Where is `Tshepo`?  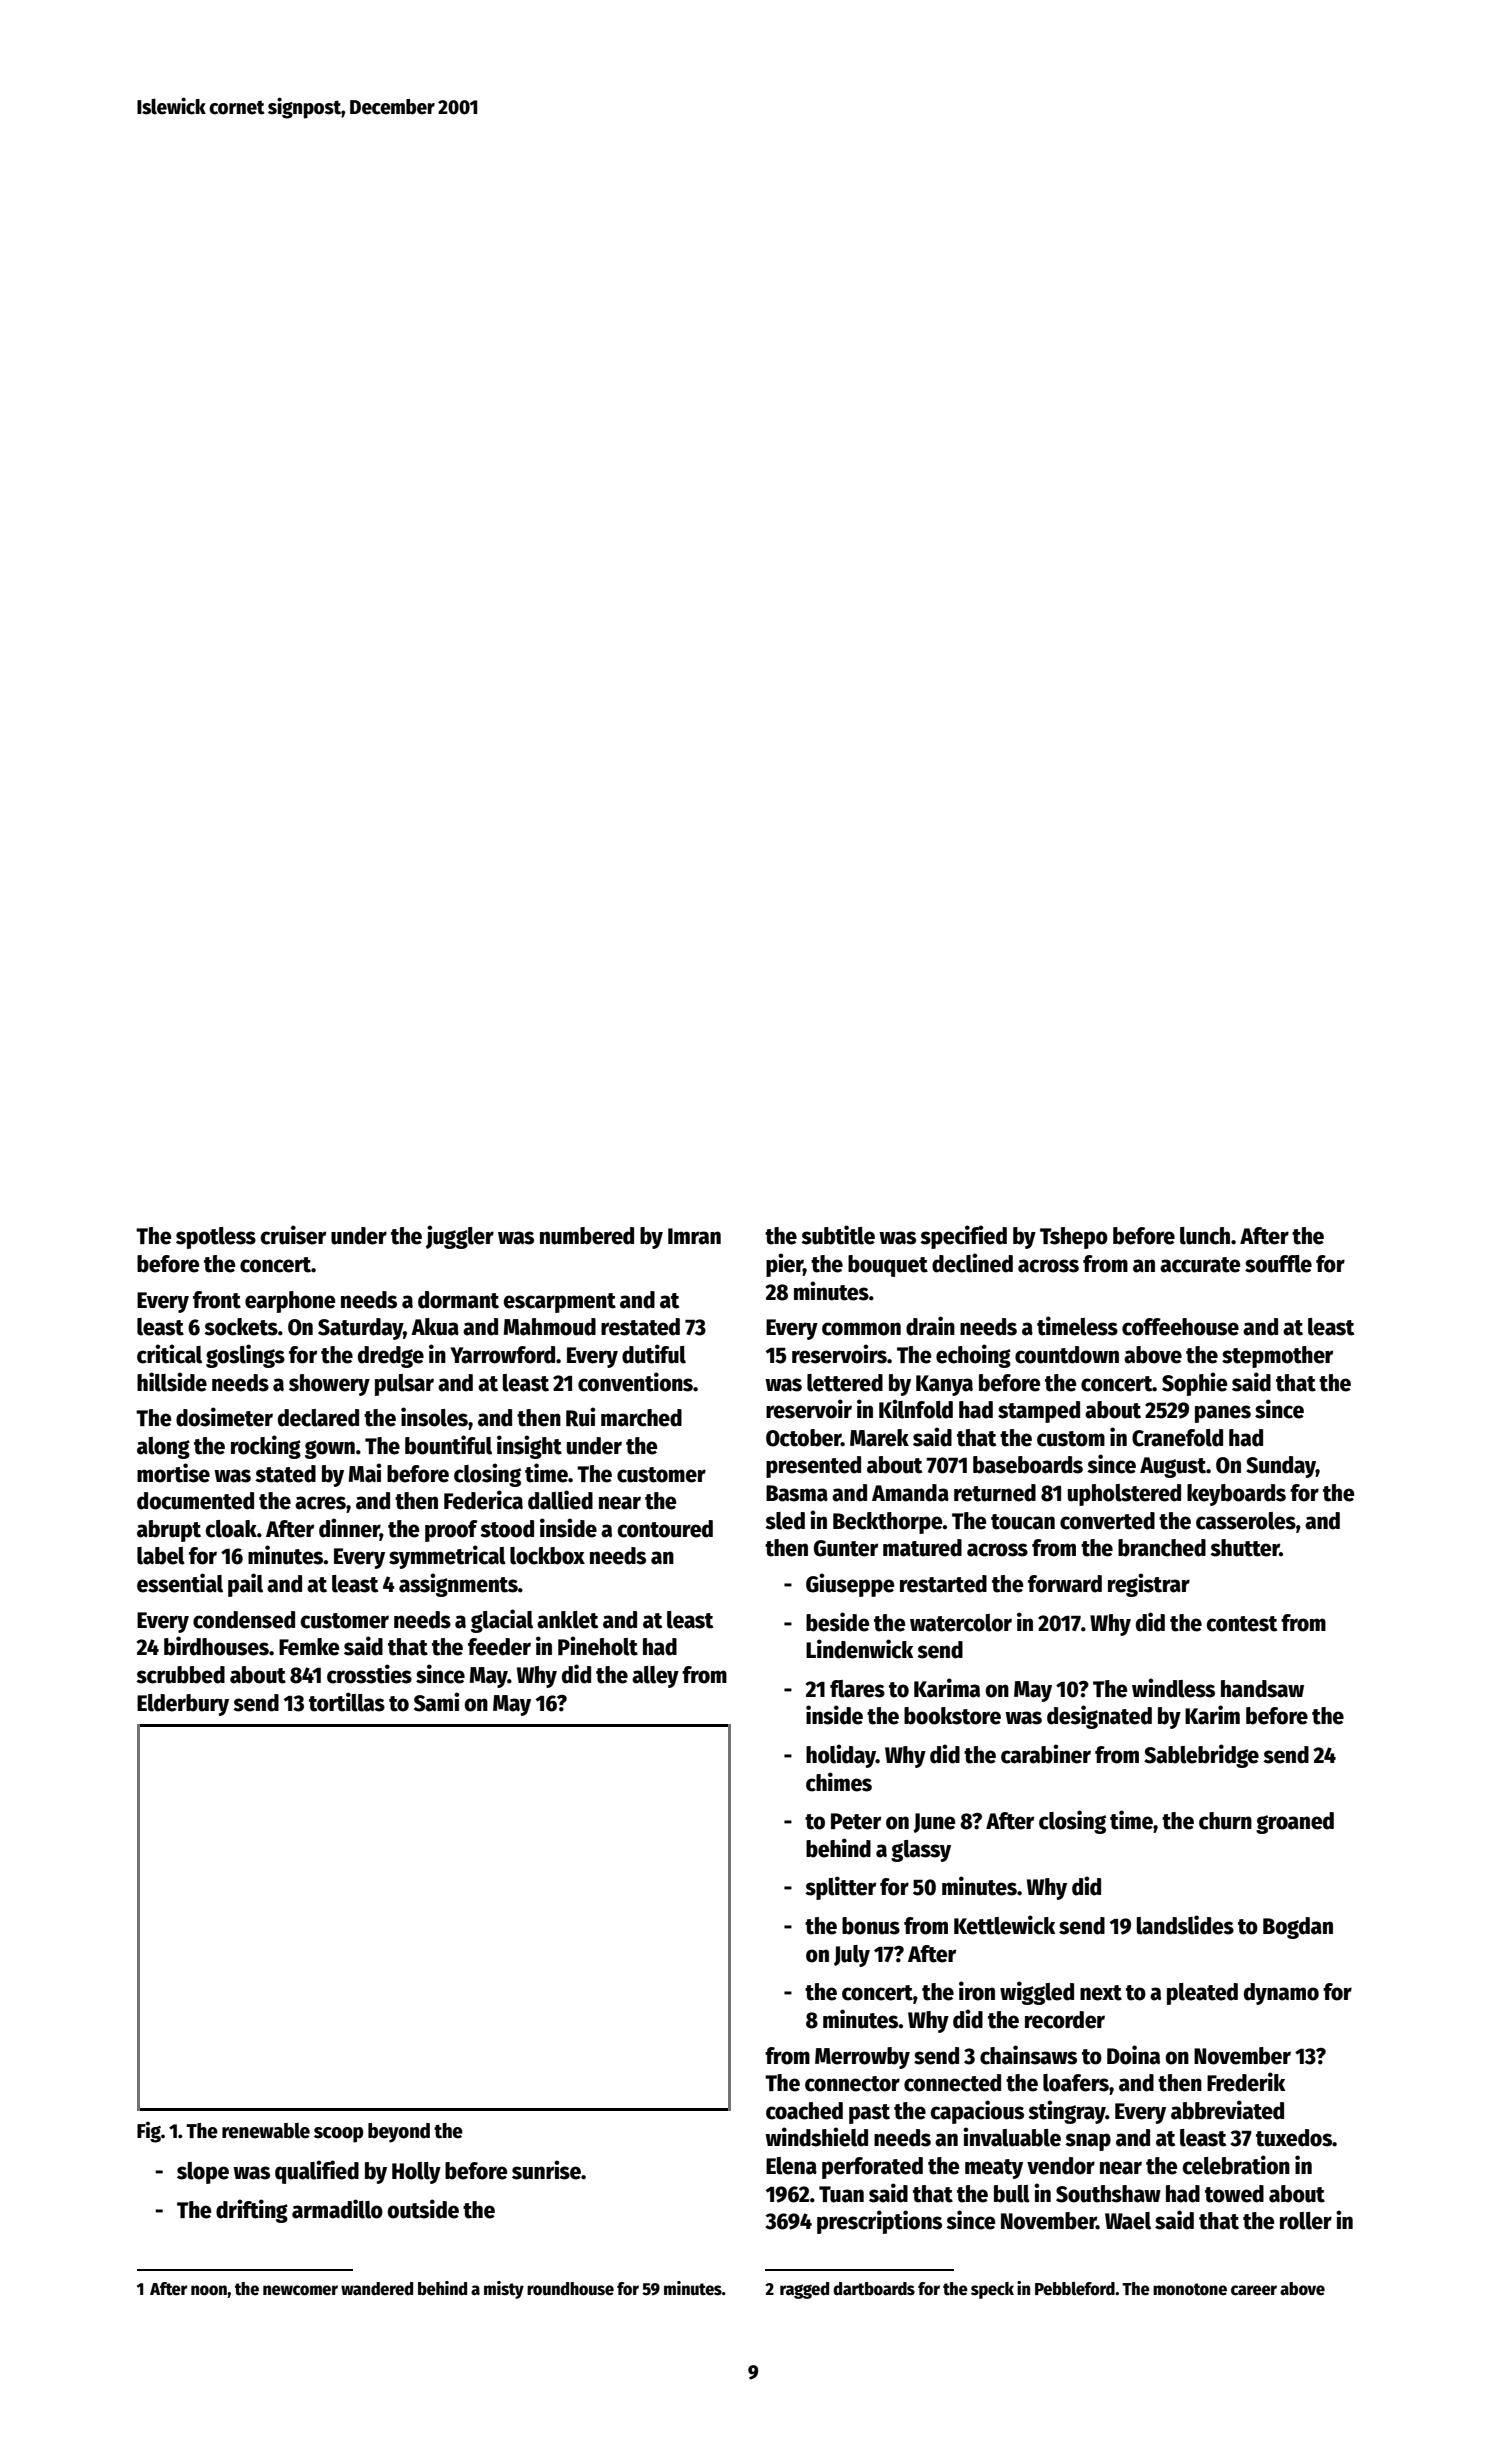
Tshepo is located at coordinates (1074, 1238).
